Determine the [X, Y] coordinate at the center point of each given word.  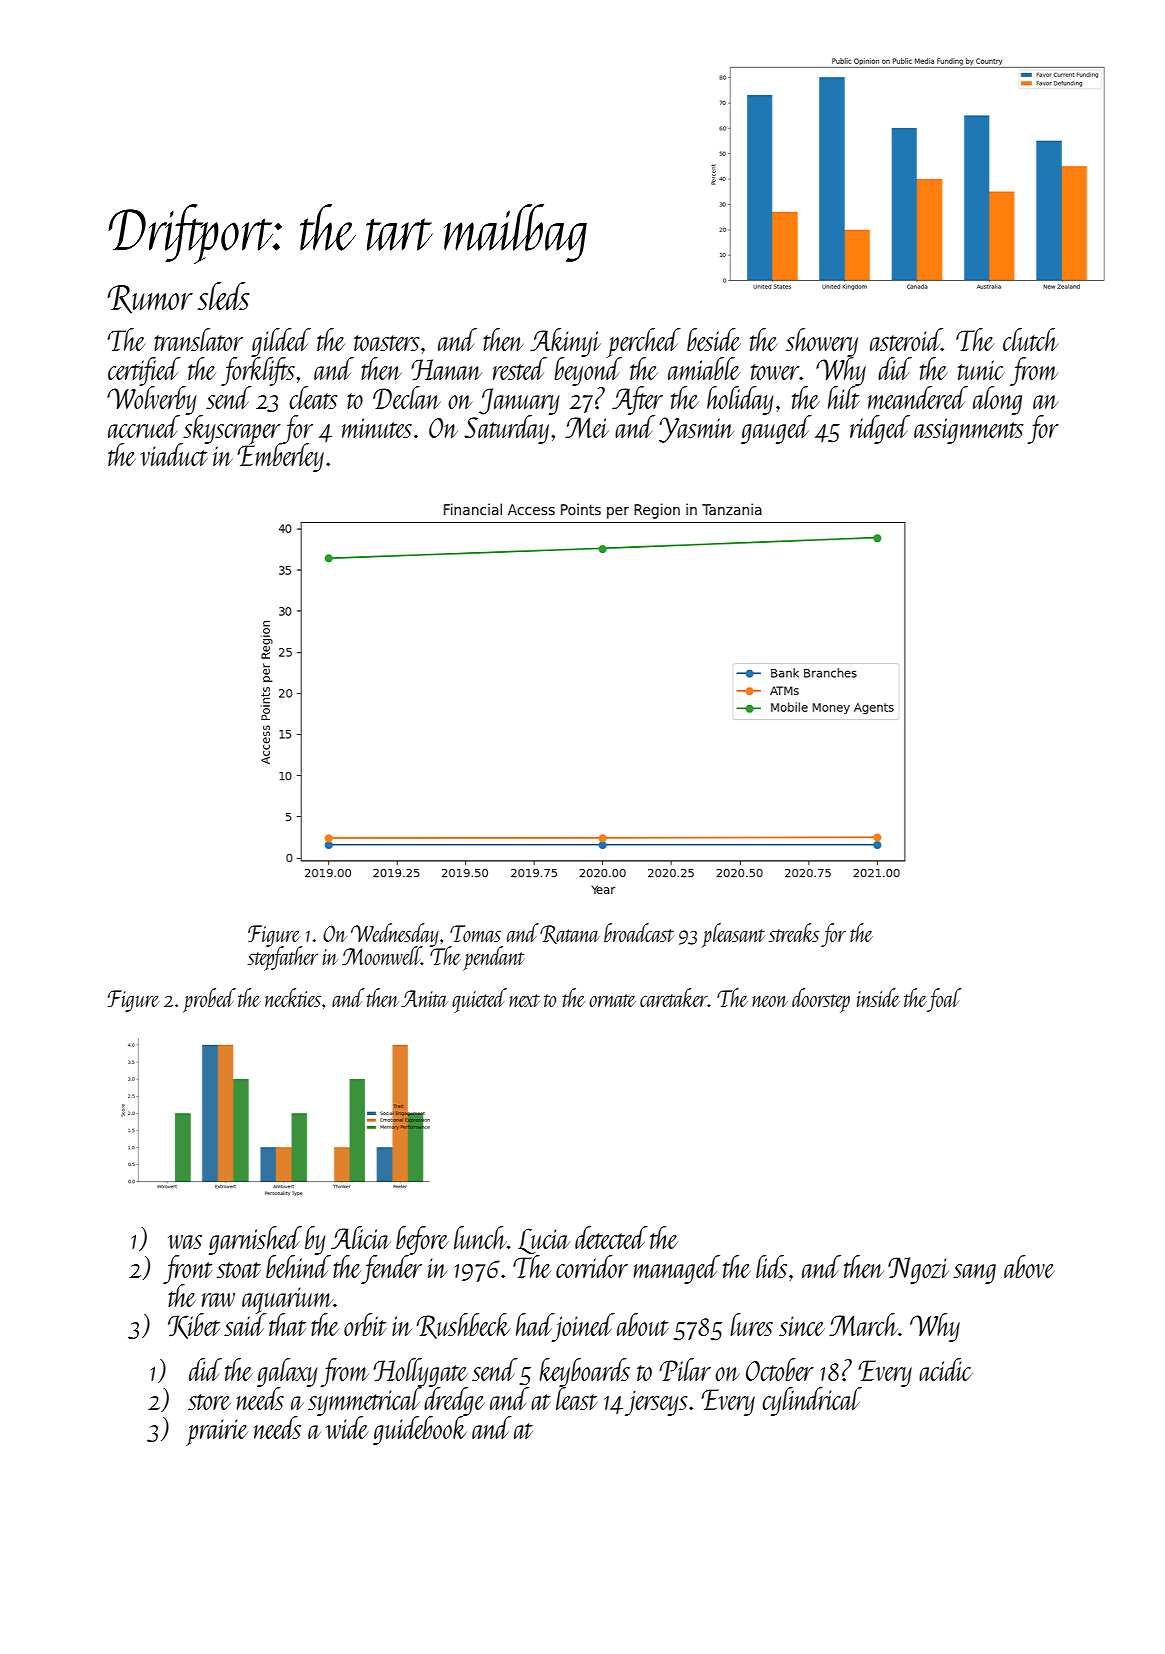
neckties [293, 997]
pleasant [733, 935]
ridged [880, 429]
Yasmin [696, 430]
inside [878, 997]
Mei [587, 427]
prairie [217, 1432]
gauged [776, 429]
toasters [386, 343]
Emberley [280, 458]
